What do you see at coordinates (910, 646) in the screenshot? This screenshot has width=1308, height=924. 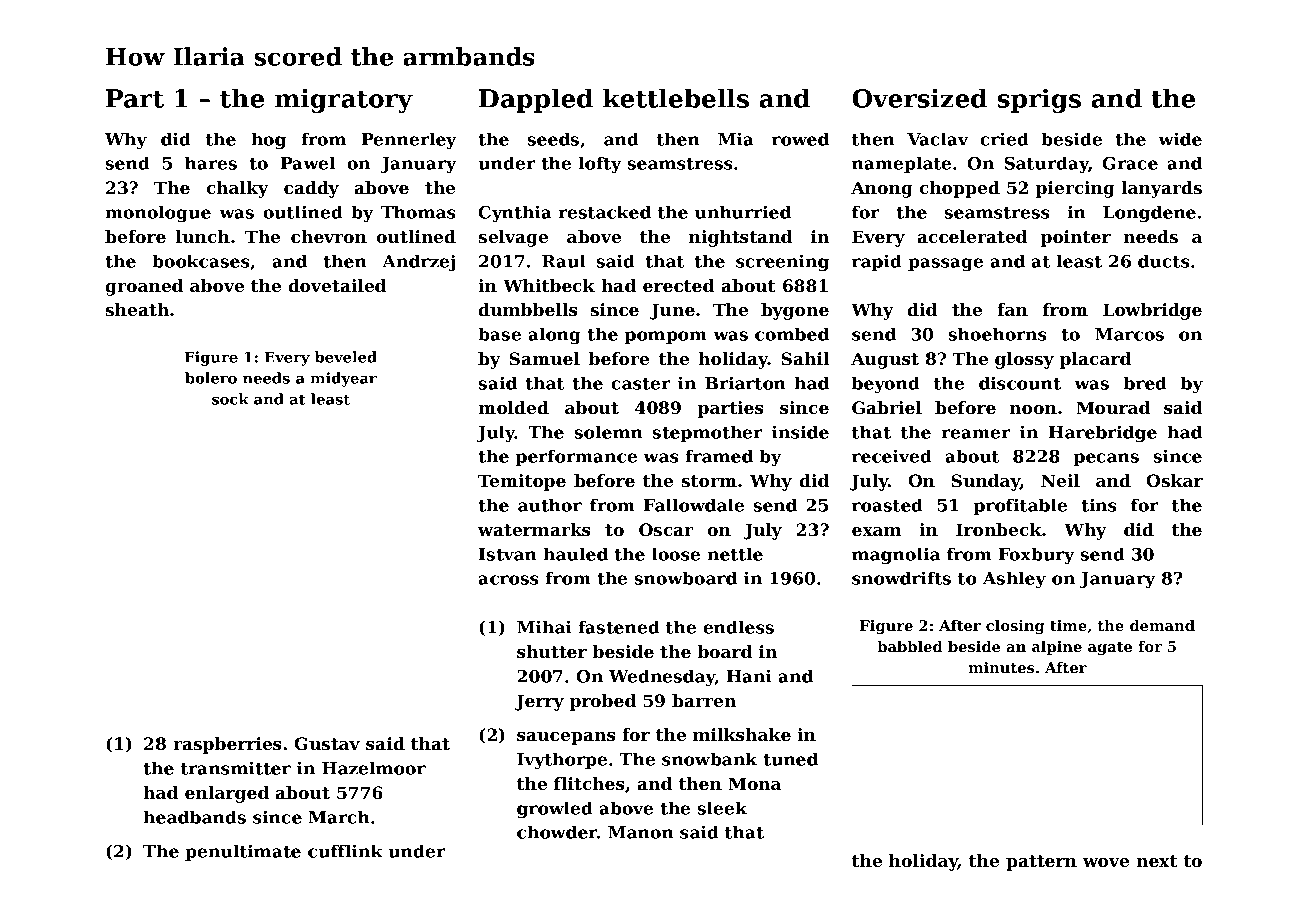 I see `babbled` at bounding box center [910, 646].
